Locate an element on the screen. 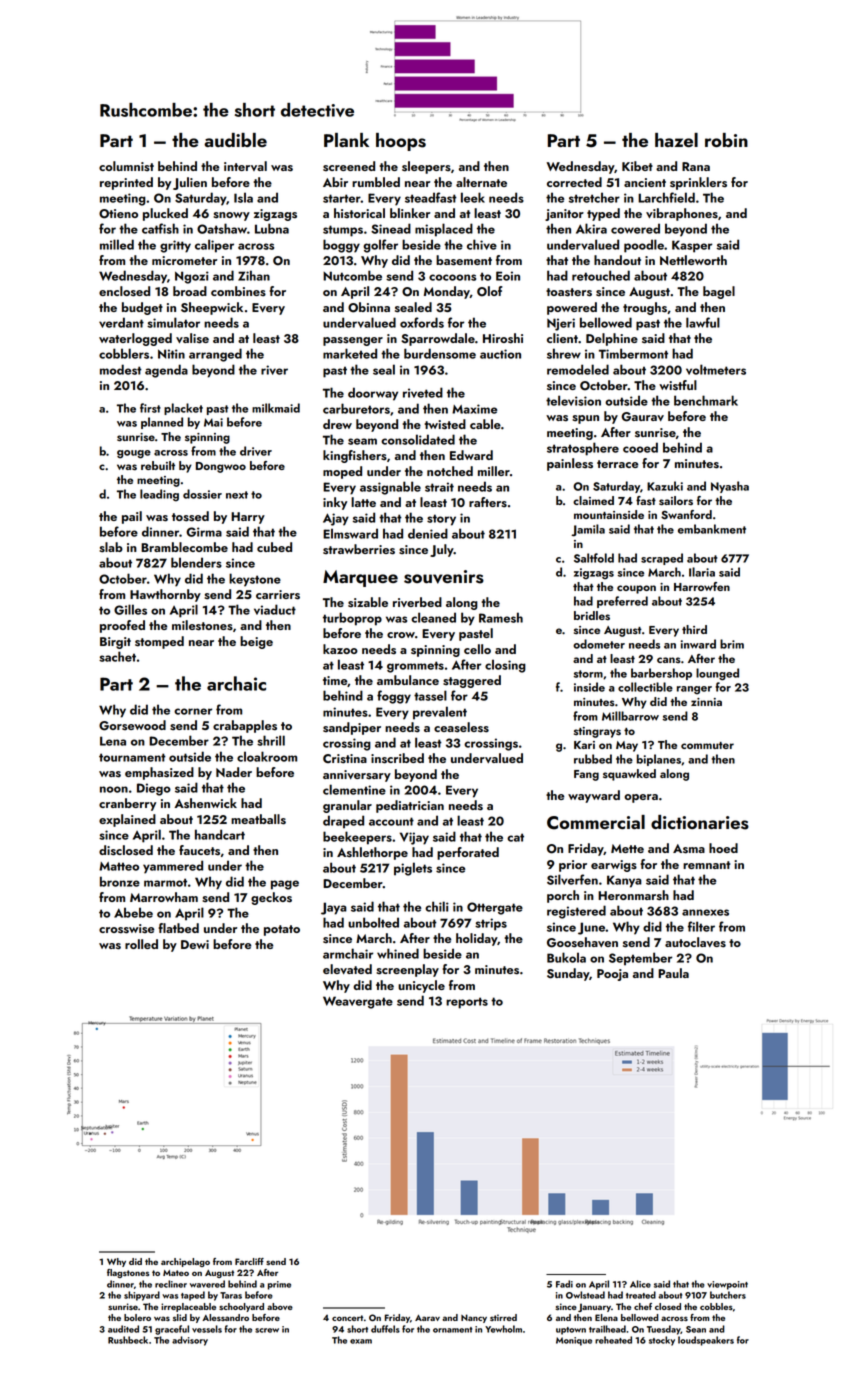 The width and height of the screenshot is (849, 1400). inscribed is located at coordinates (397, 758).
